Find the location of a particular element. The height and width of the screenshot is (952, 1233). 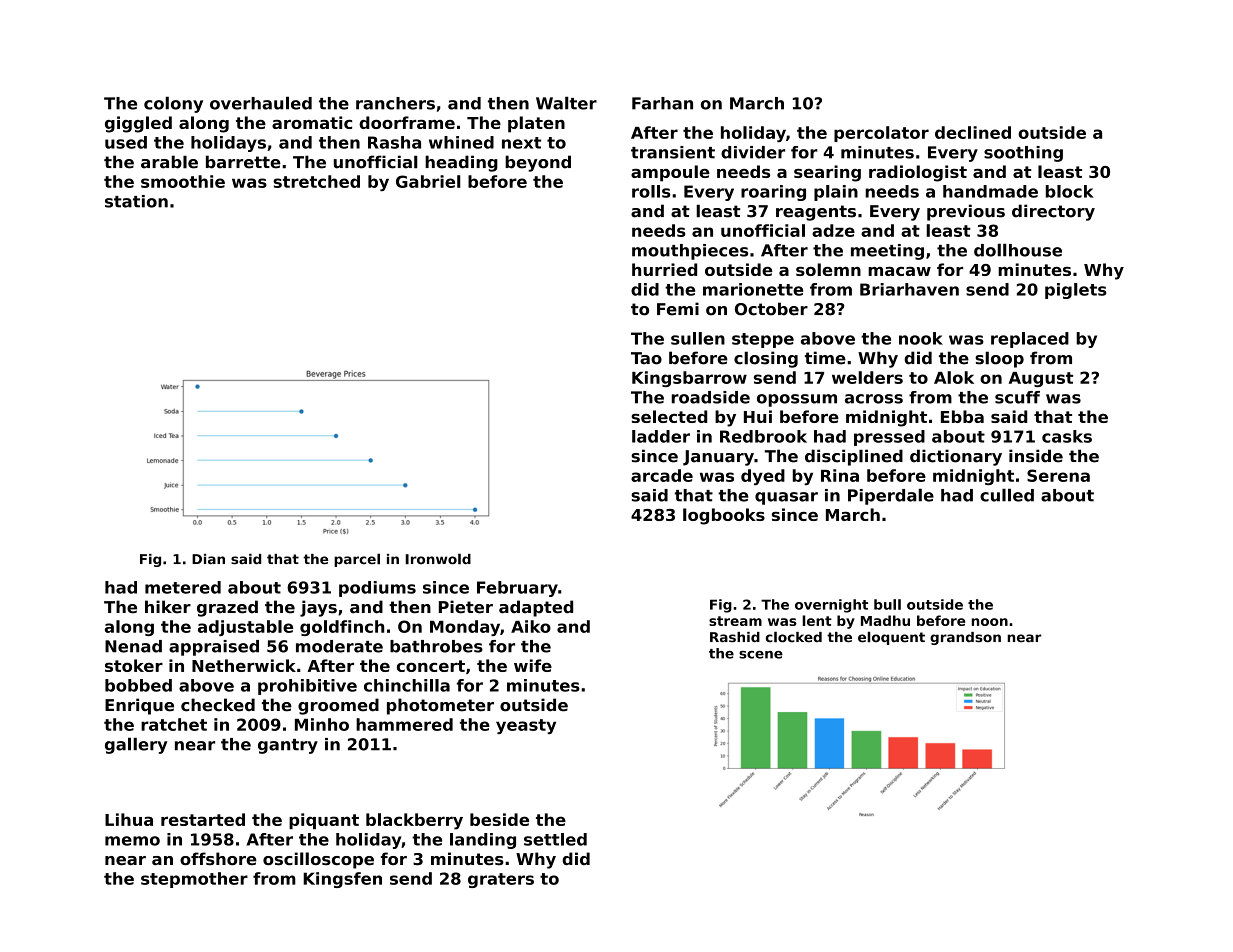

casks is located at coordinates (1067, 436).
